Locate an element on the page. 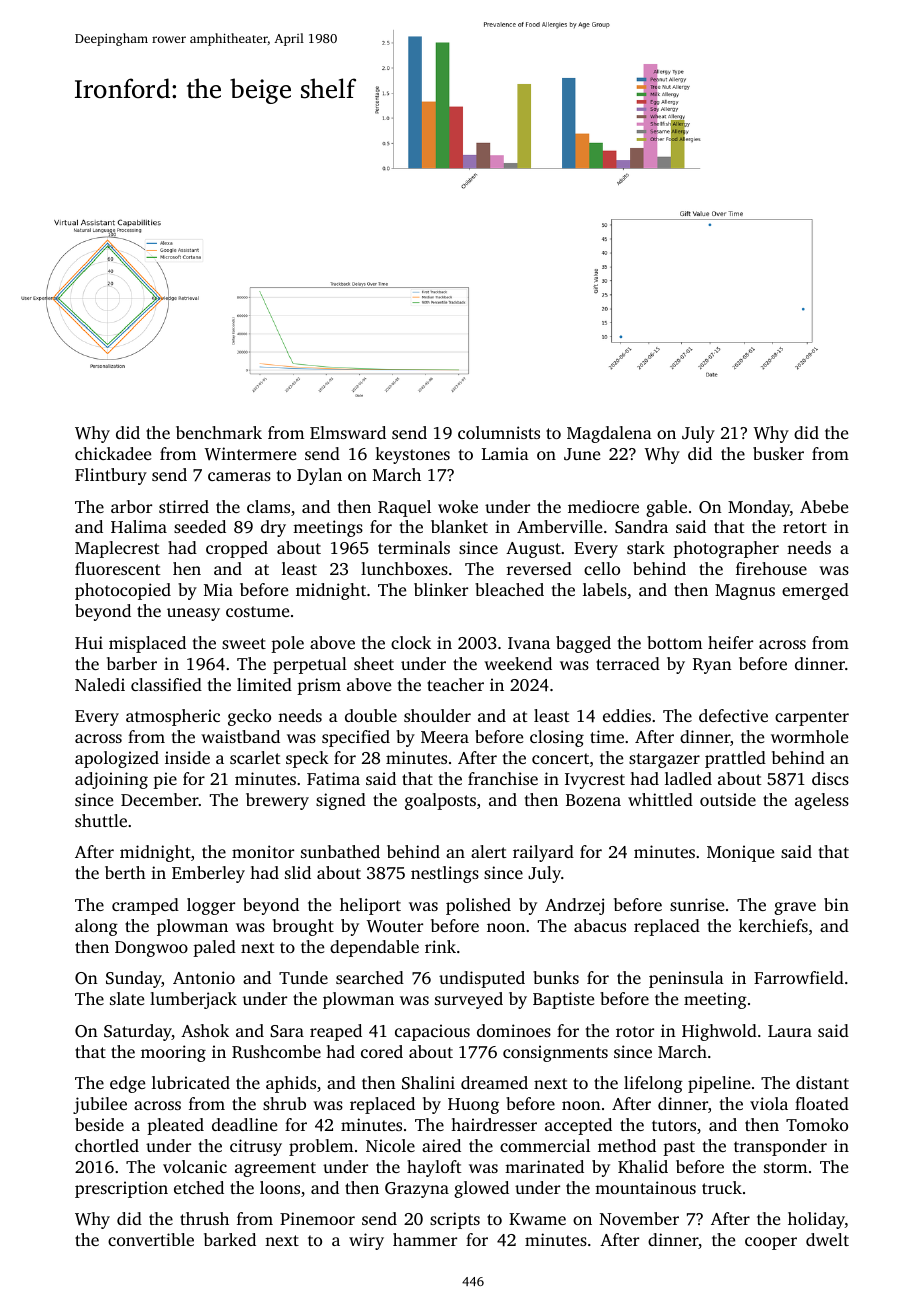 The height and width of the page is (1314, 924). busker is located at coordinates (778, 453).
